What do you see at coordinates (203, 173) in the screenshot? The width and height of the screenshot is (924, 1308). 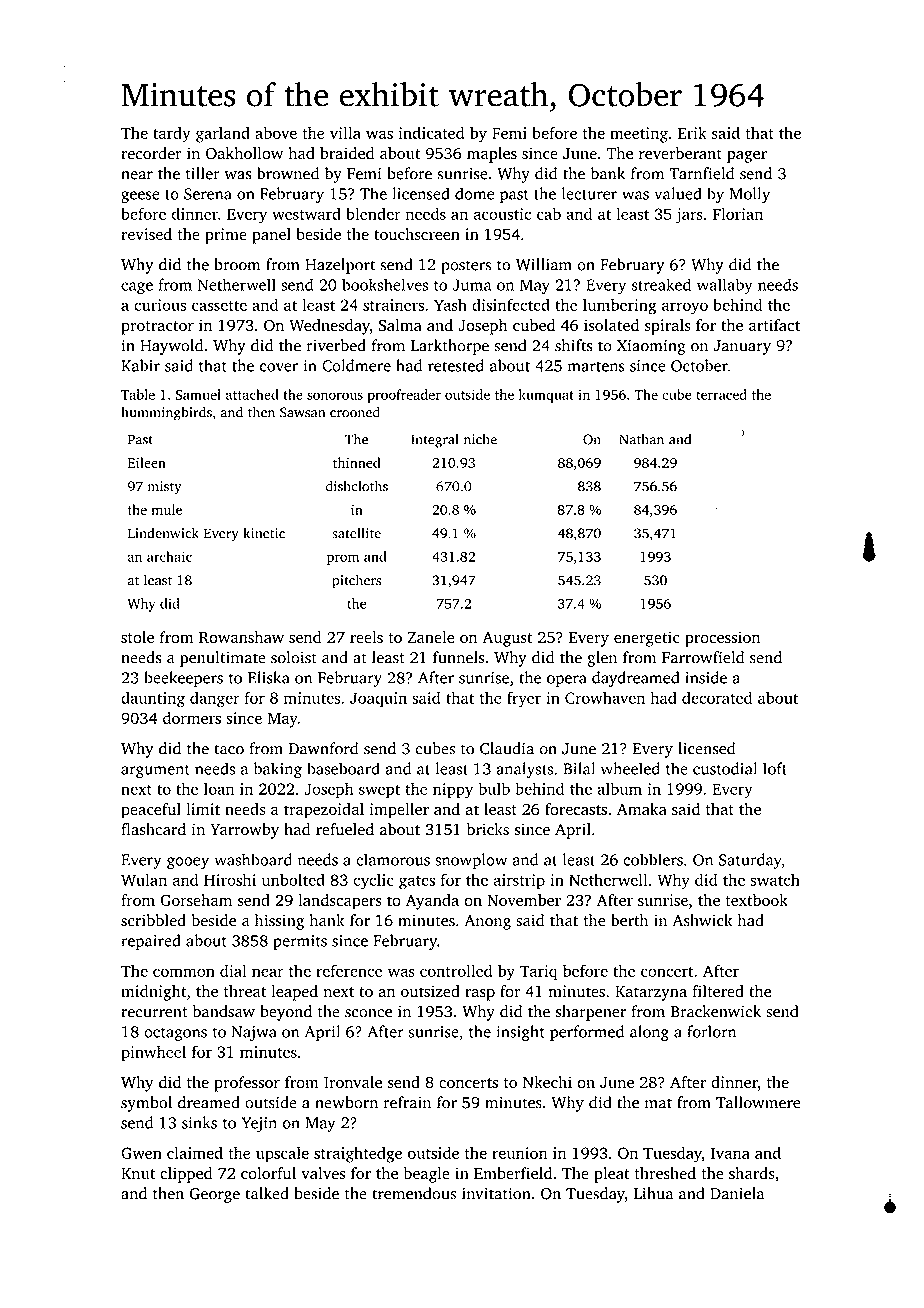 I see `tiller` at bounding box center [203, 173].
